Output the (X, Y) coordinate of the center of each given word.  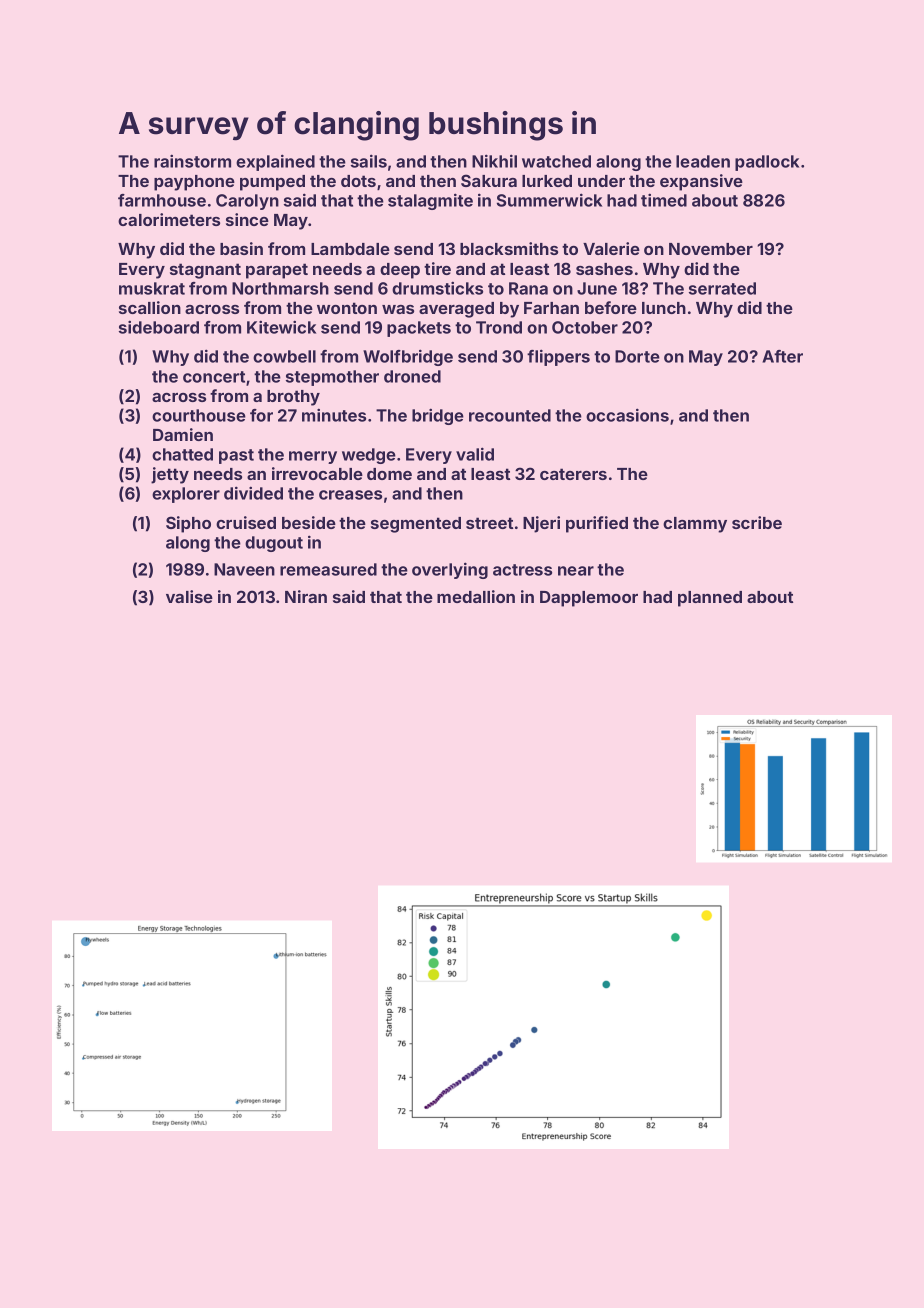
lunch (664, 308)
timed (664, 200)
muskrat (152, 288)
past (236, 456)
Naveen (244, 569)
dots (358, 181)
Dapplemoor (589, 599)
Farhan (551, 308)
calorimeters (169, 219)
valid (475, 454)
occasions (627, 415)
